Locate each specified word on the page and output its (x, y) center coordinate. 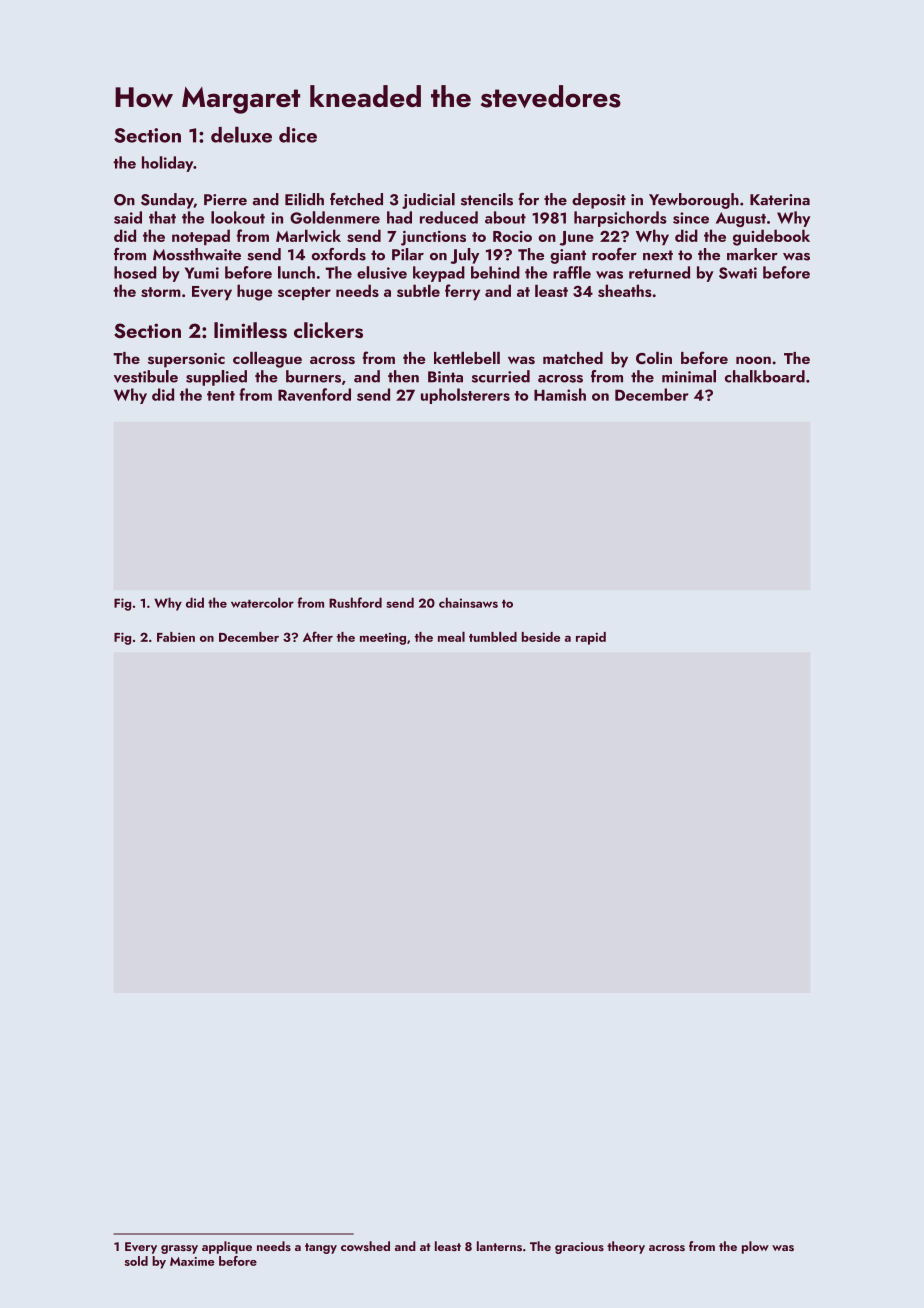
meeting (383, 639)
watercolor (262, 602)
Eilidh (304, 199)
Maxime (192, 1261)
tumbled (493, 636)
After (318, 636)
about (505, 217)
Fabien (176, 637)
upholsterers (465, 396)
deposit (599, 201)
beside (541, 637)
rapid (591, 638)
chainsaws (468, 602)
